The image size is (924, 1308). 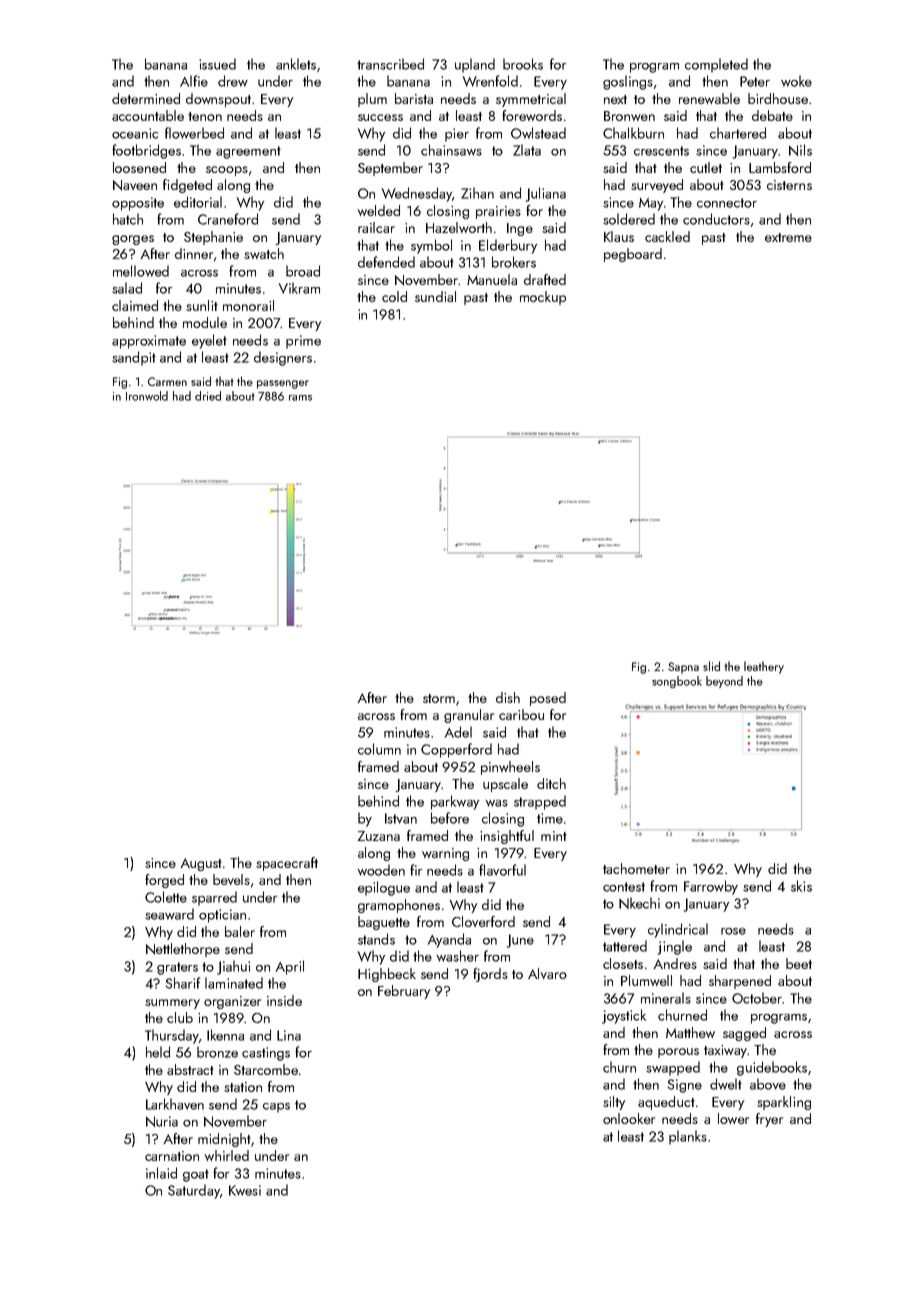 What do you see at coordinates (764, 667) in the page?
I see `leathery` at bounding box center [764, 667].
